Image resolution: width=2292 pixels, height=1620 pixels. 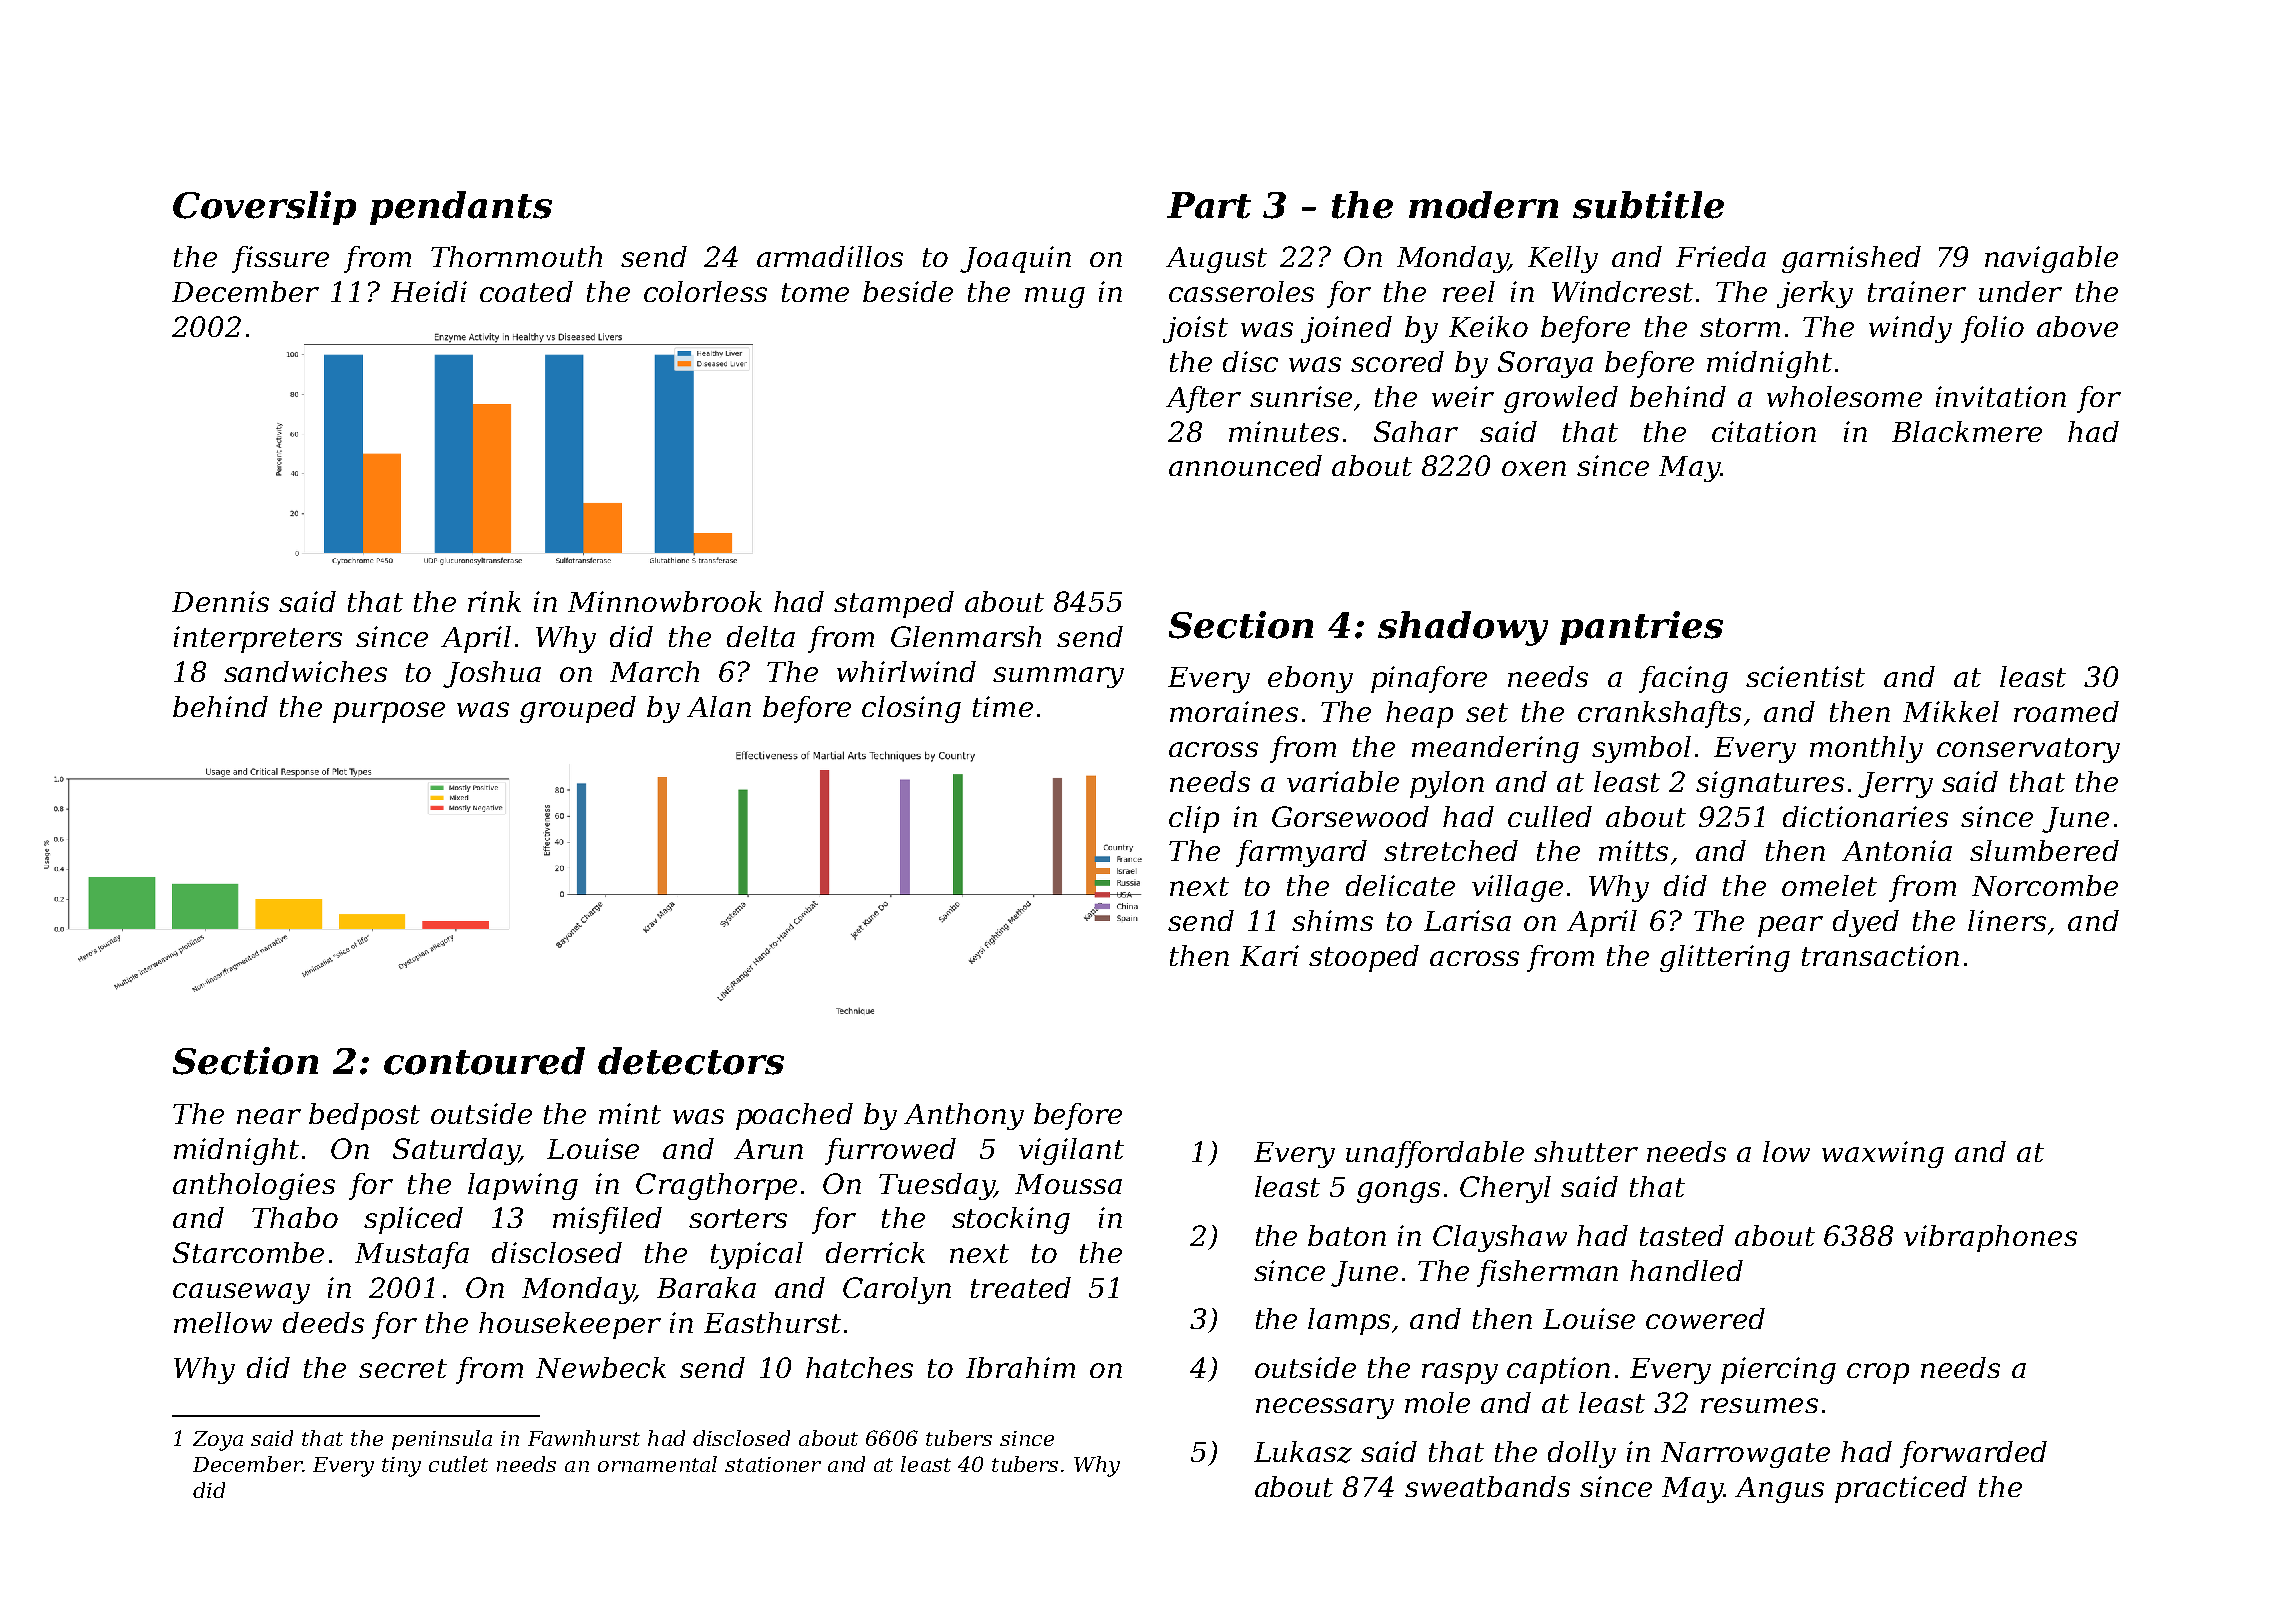 I want to click on Blackmere, so click(x=1967, y=431).
